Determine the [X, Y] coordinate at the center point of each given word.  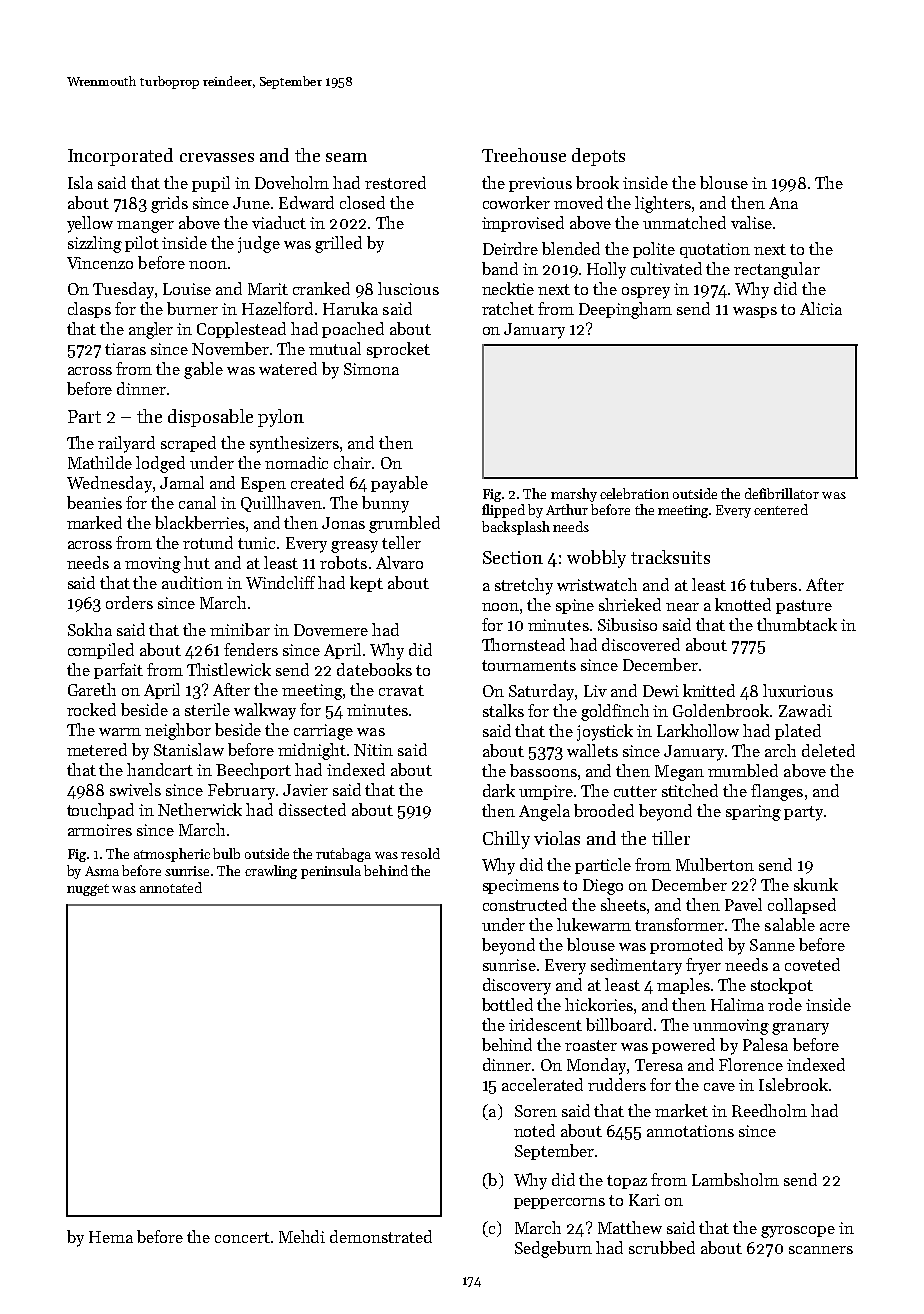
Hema [111, 1237]
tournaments [529, 665]
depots [598, 157]
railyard [126, 444]
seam [346, 157]
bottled [507, 1004]
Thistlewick [229, 669]
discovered [641, 644]
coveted [812, 964]
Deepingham [625, 310]
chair [352, 462]
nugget [88, 890]
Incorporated [120, 157]
